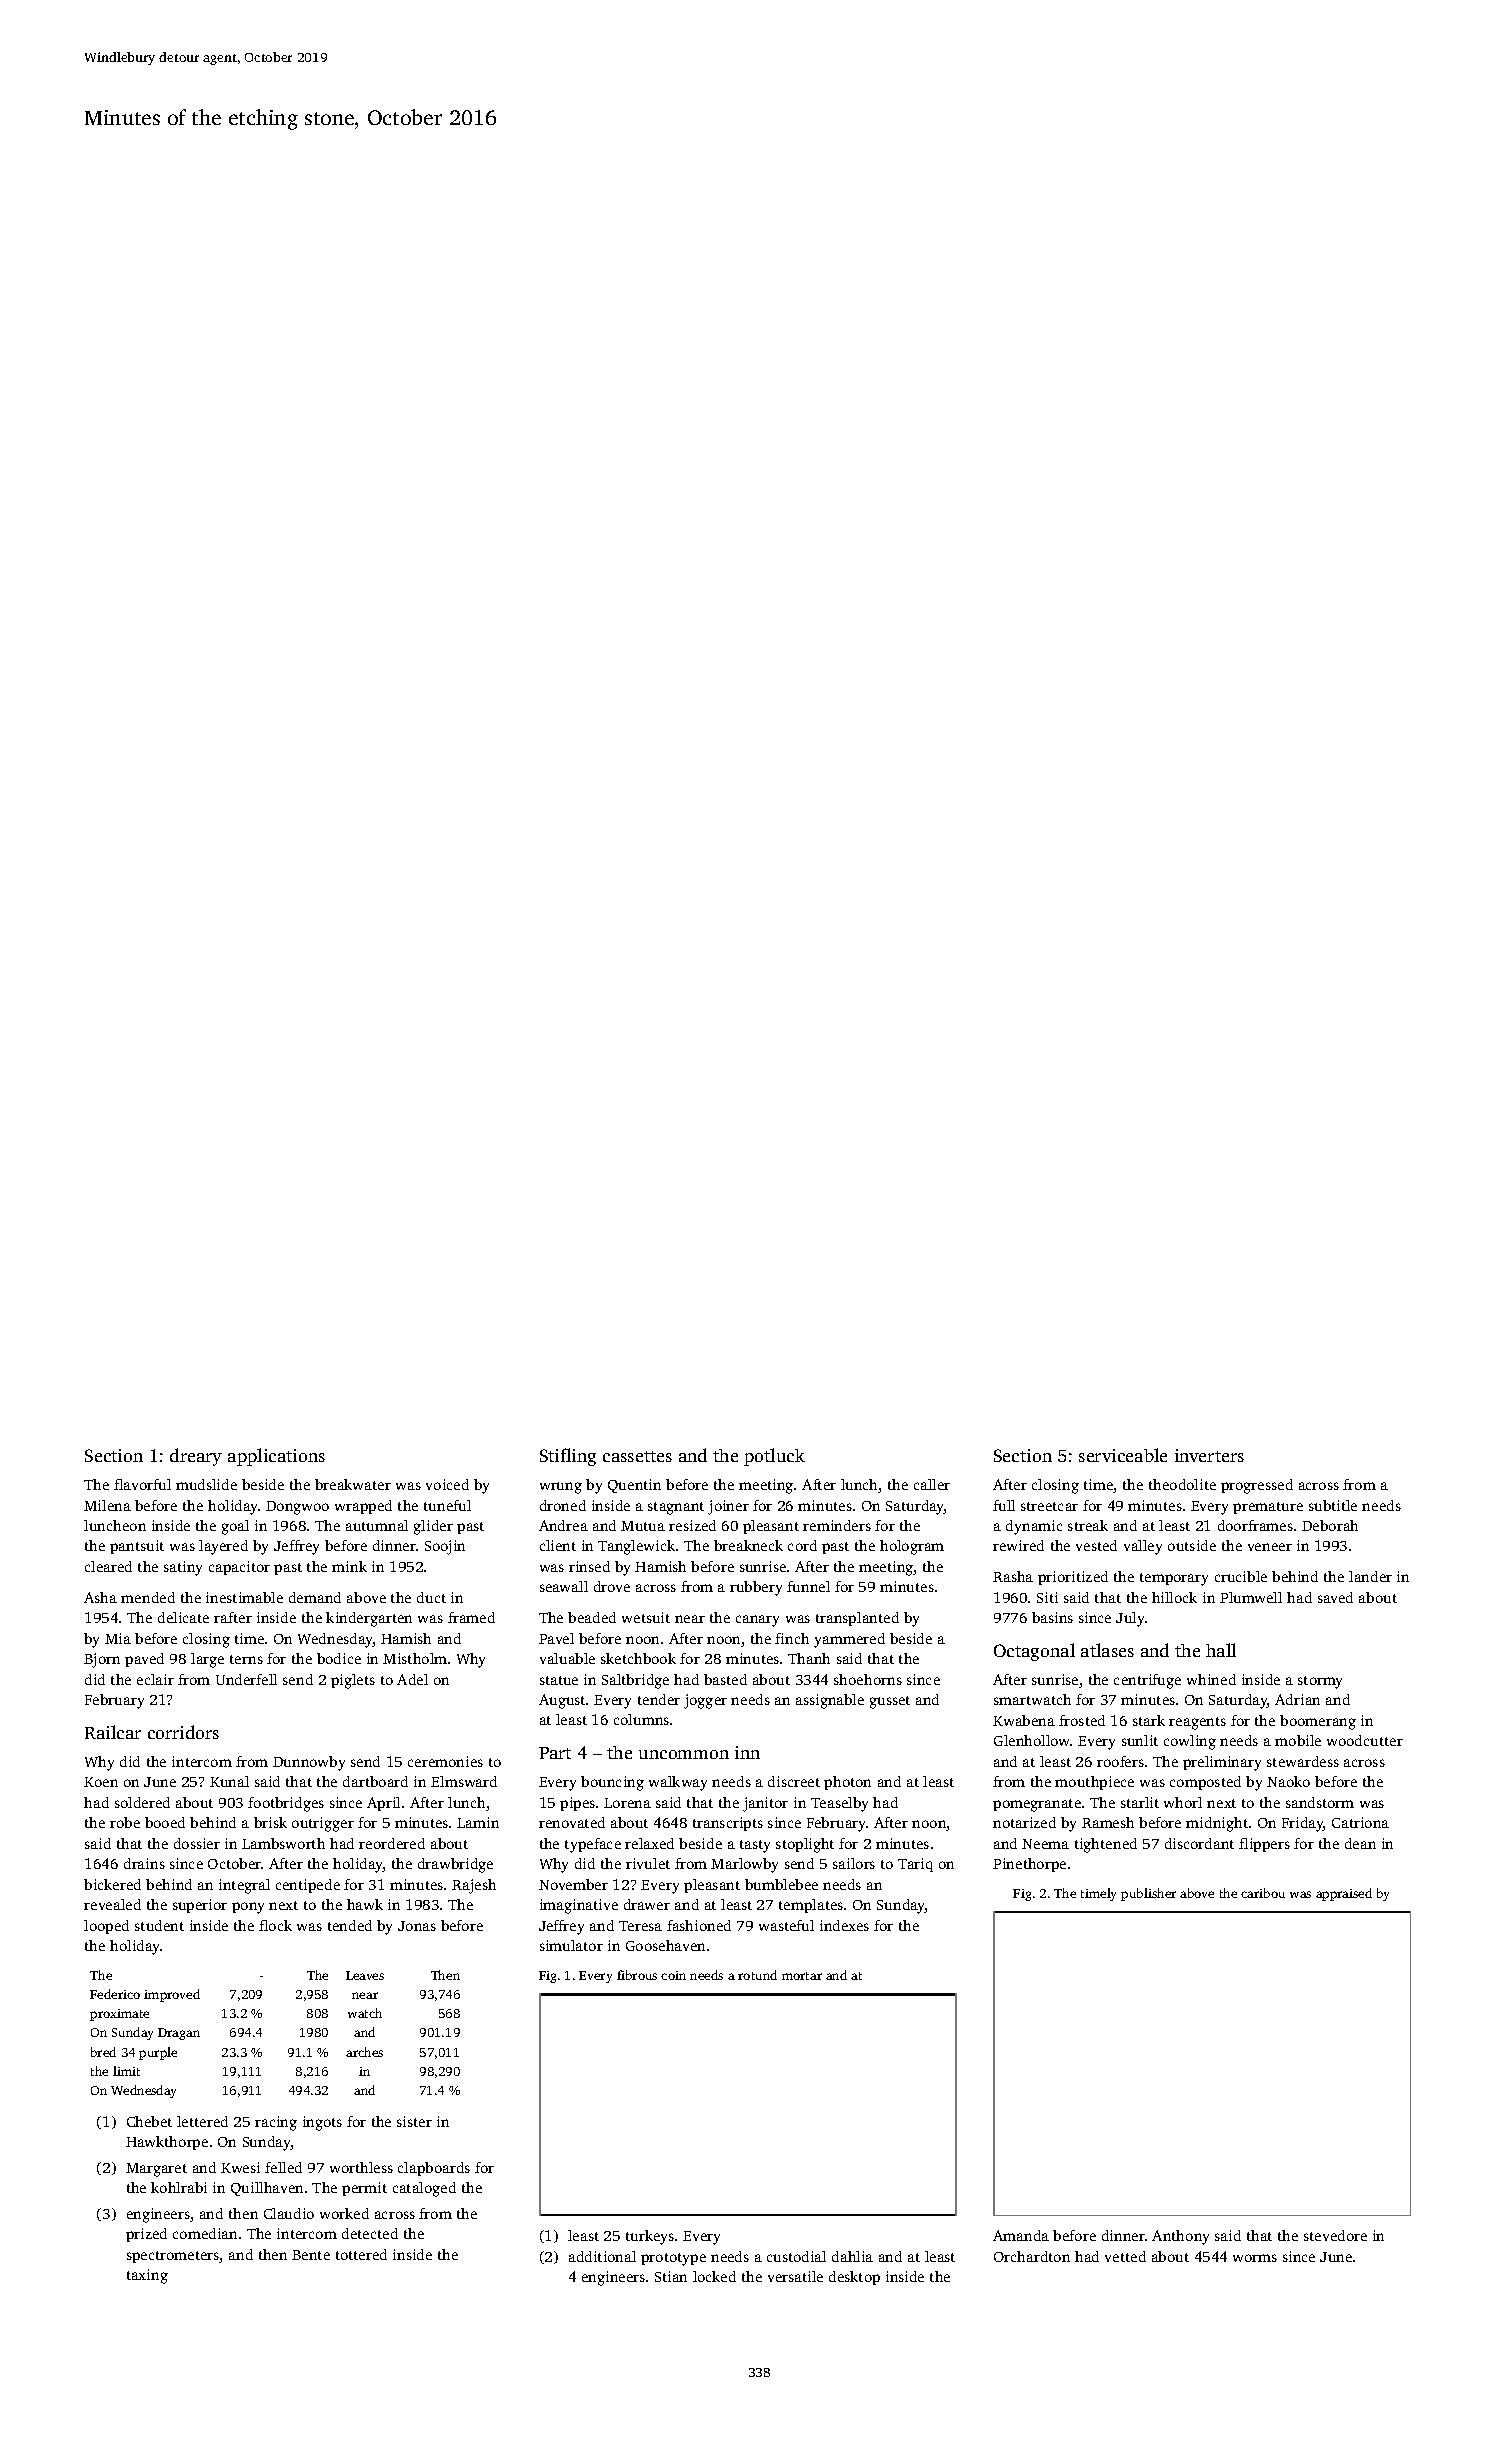  I want to click on corridors, so click(183, 1732).
